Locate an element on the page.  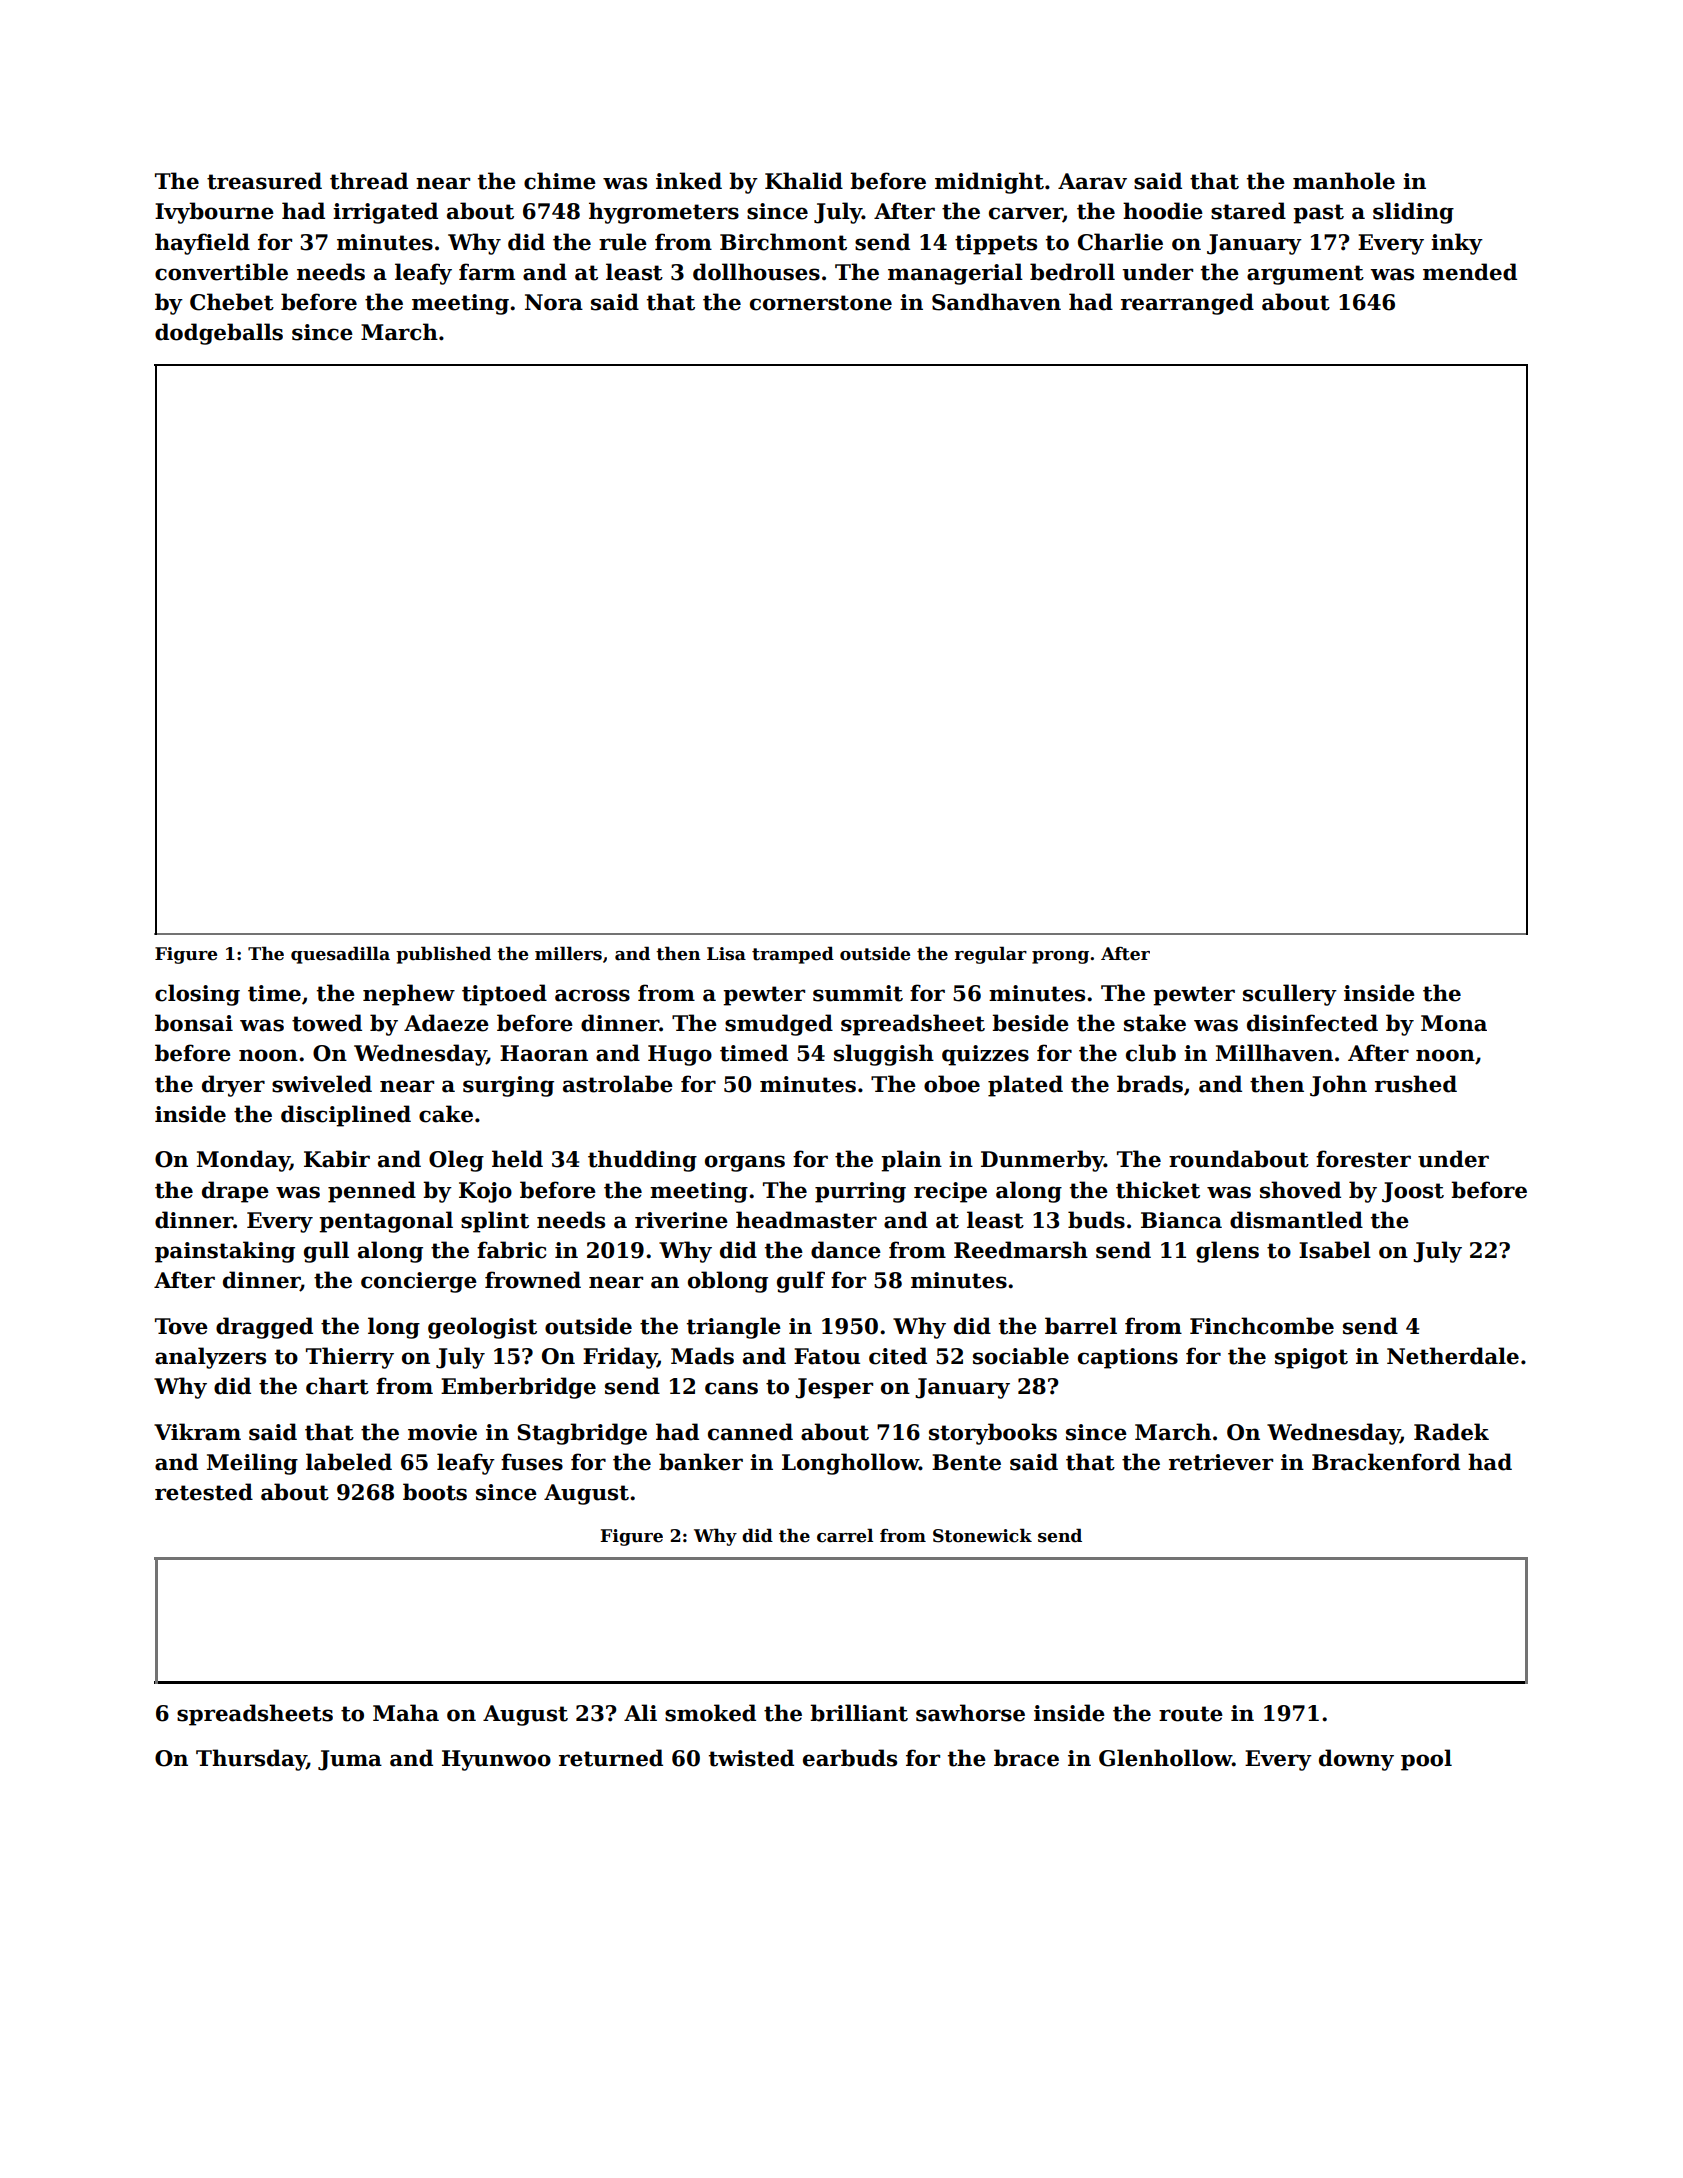
midnight is located at coordinates (989, 183).
